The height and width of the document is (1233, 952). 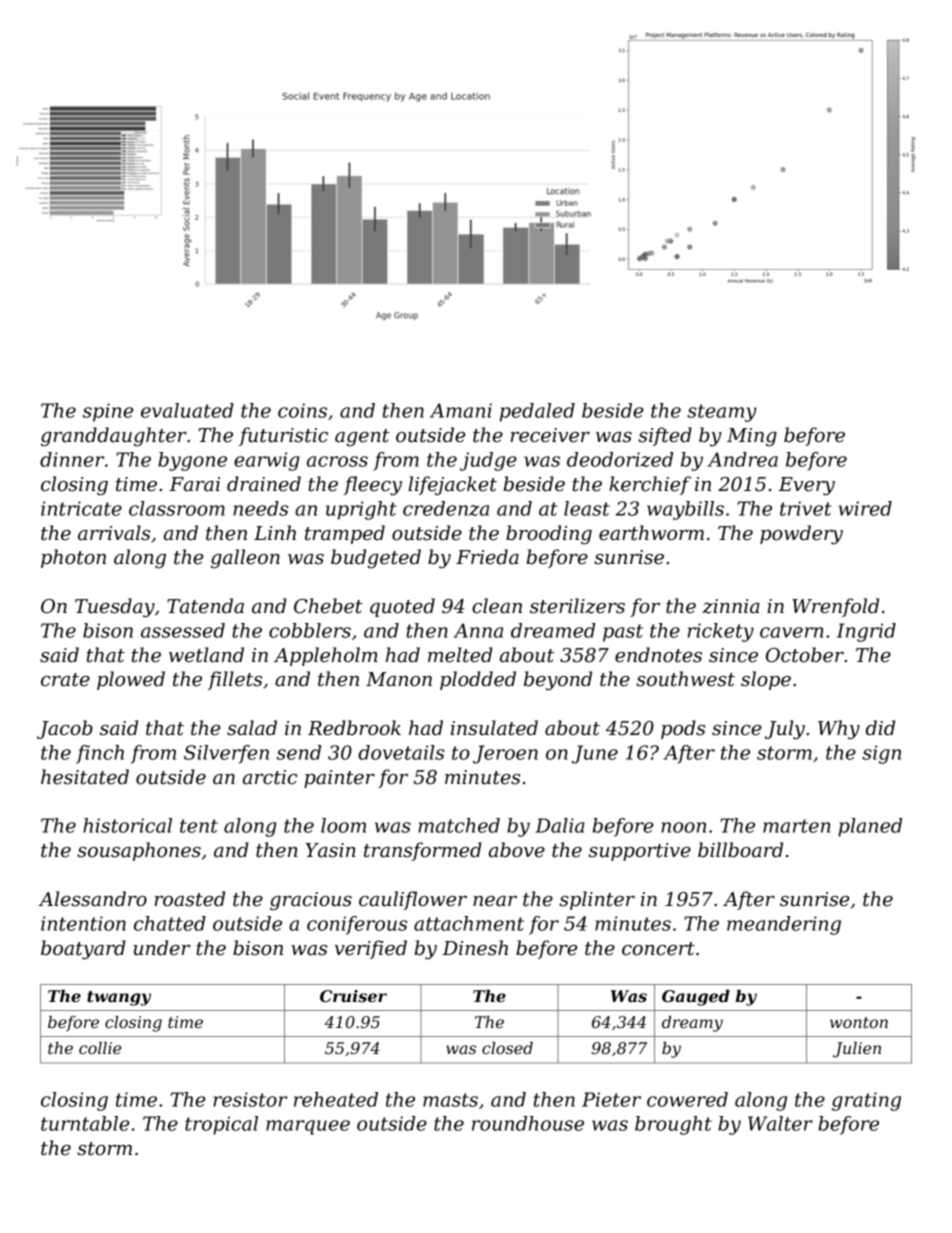 What do you see at coordinates (83, 949) in the document?
I see `boatyard` at bounding box center [83, 949].
